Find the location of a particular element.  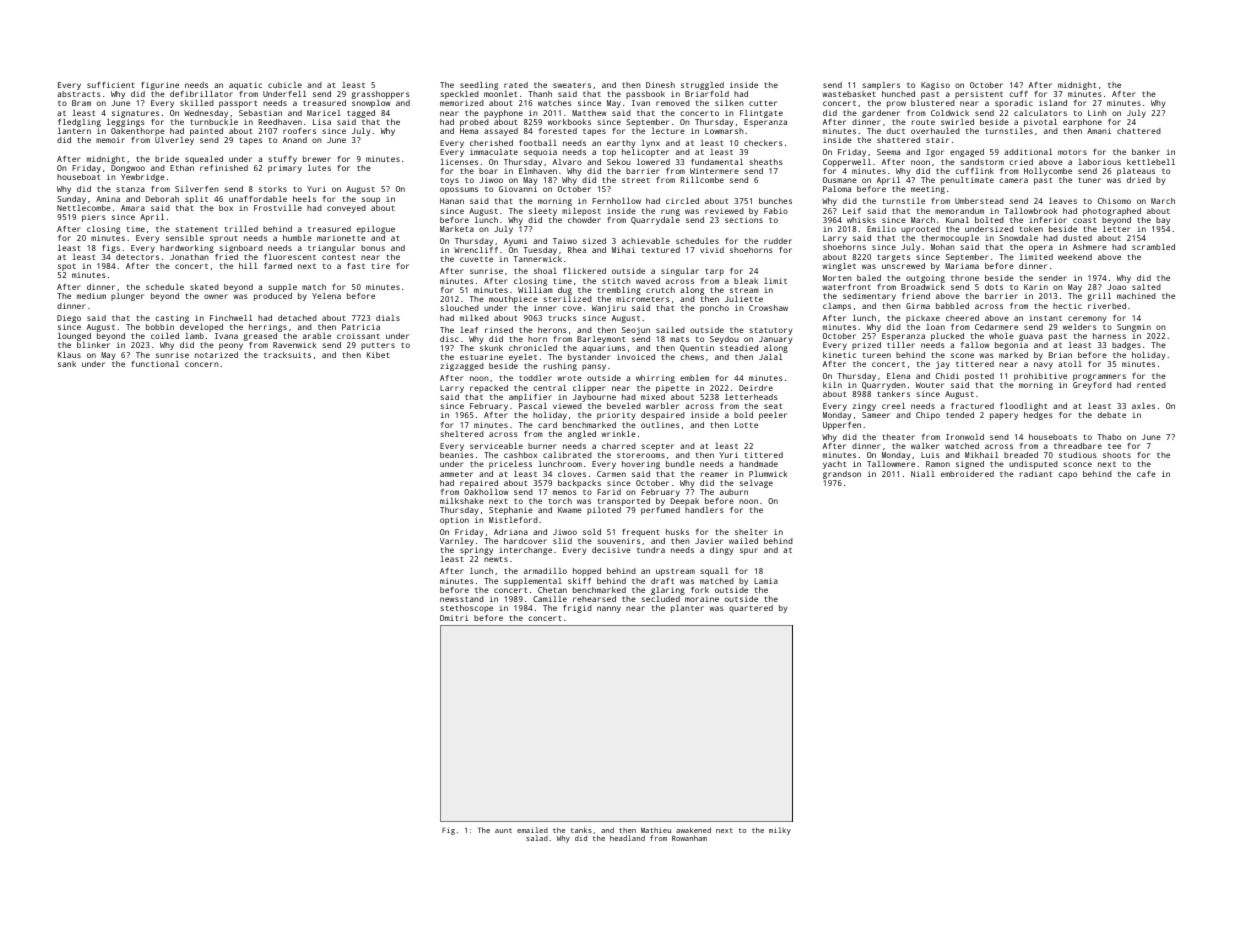

emailed is located at coordinates (532, 830).
